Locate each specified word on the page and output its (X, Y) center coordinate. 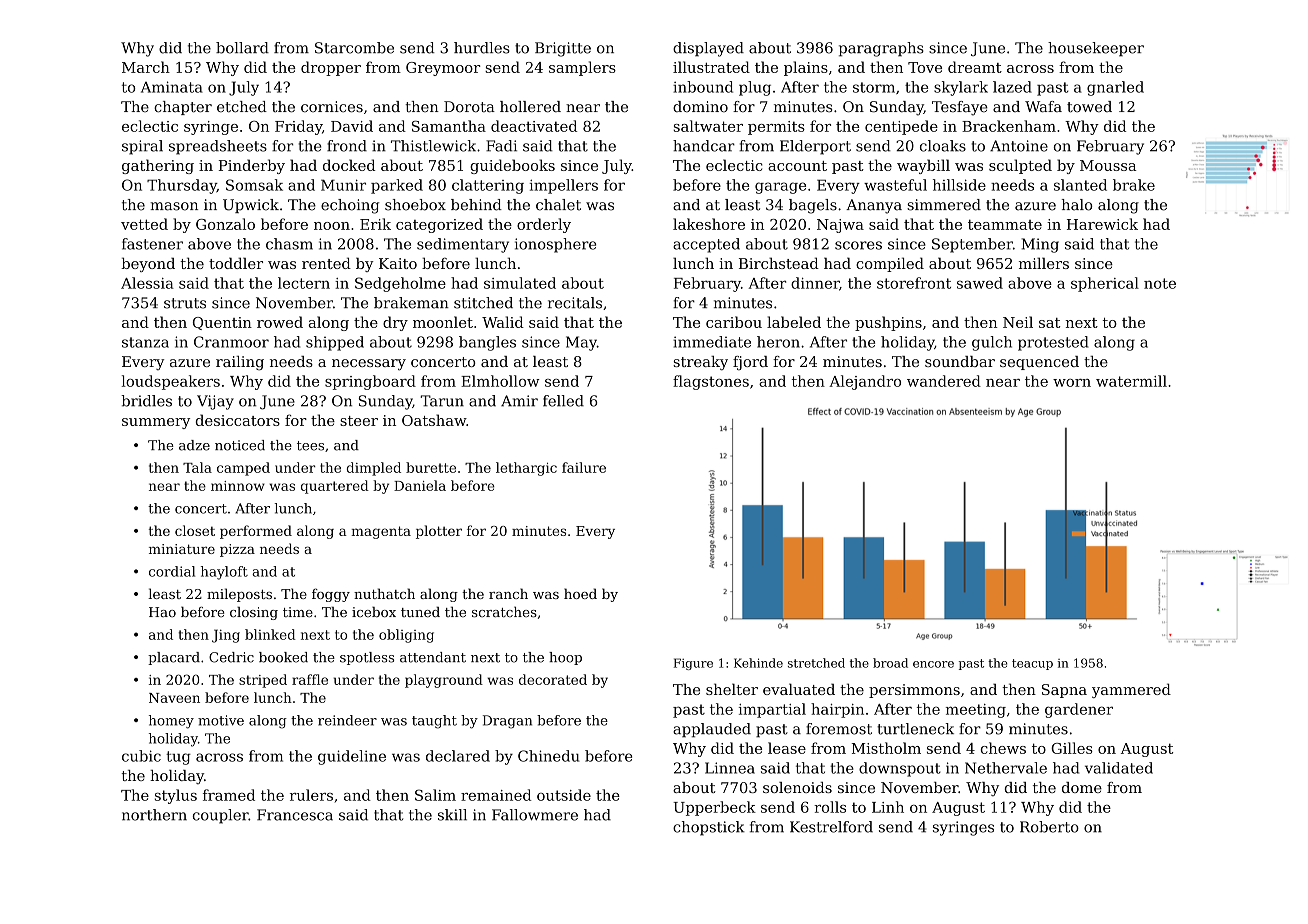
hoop (565, 658)
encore (933, 664)
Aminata (172, 87)
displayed (708, 49)
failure (584, 467)
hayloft (224, 573)
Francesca (295, 815)
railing (240, 363)
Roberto (1049, 827)
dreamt (975, 67)
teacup (1032, 664)
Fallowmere (535, 815)
